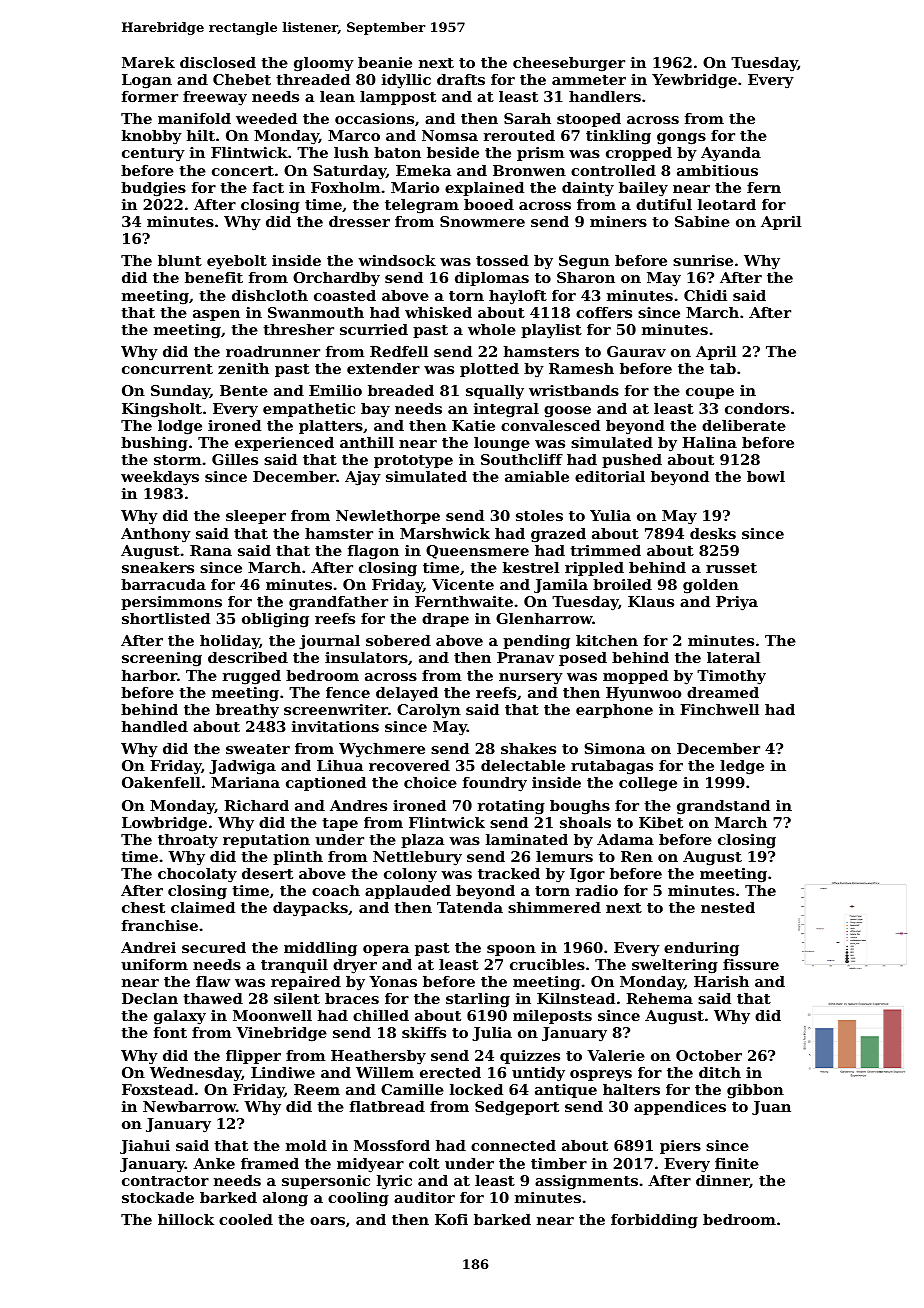 The height and width of the screenshot is (1308, 924). What do you see at coordinates (235, 459) in the screenshot?
I see `Gilles` at bounding box center [235, 459].
